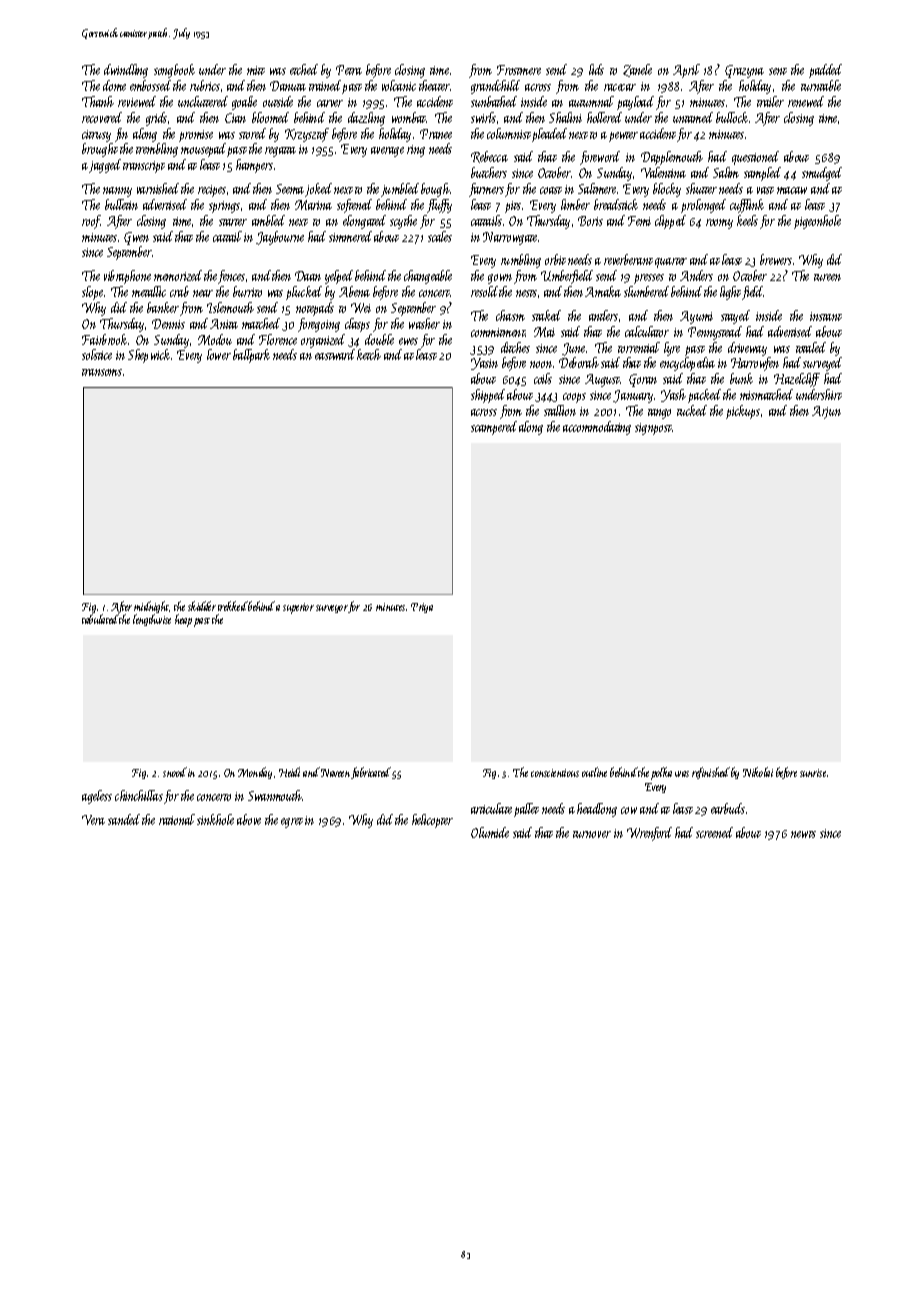 This screenshot has height=1308, width=924. What do you see at coordinates (332, 609) in the screenshot?
I see `surveyor` at bounding box center [332, 609].
